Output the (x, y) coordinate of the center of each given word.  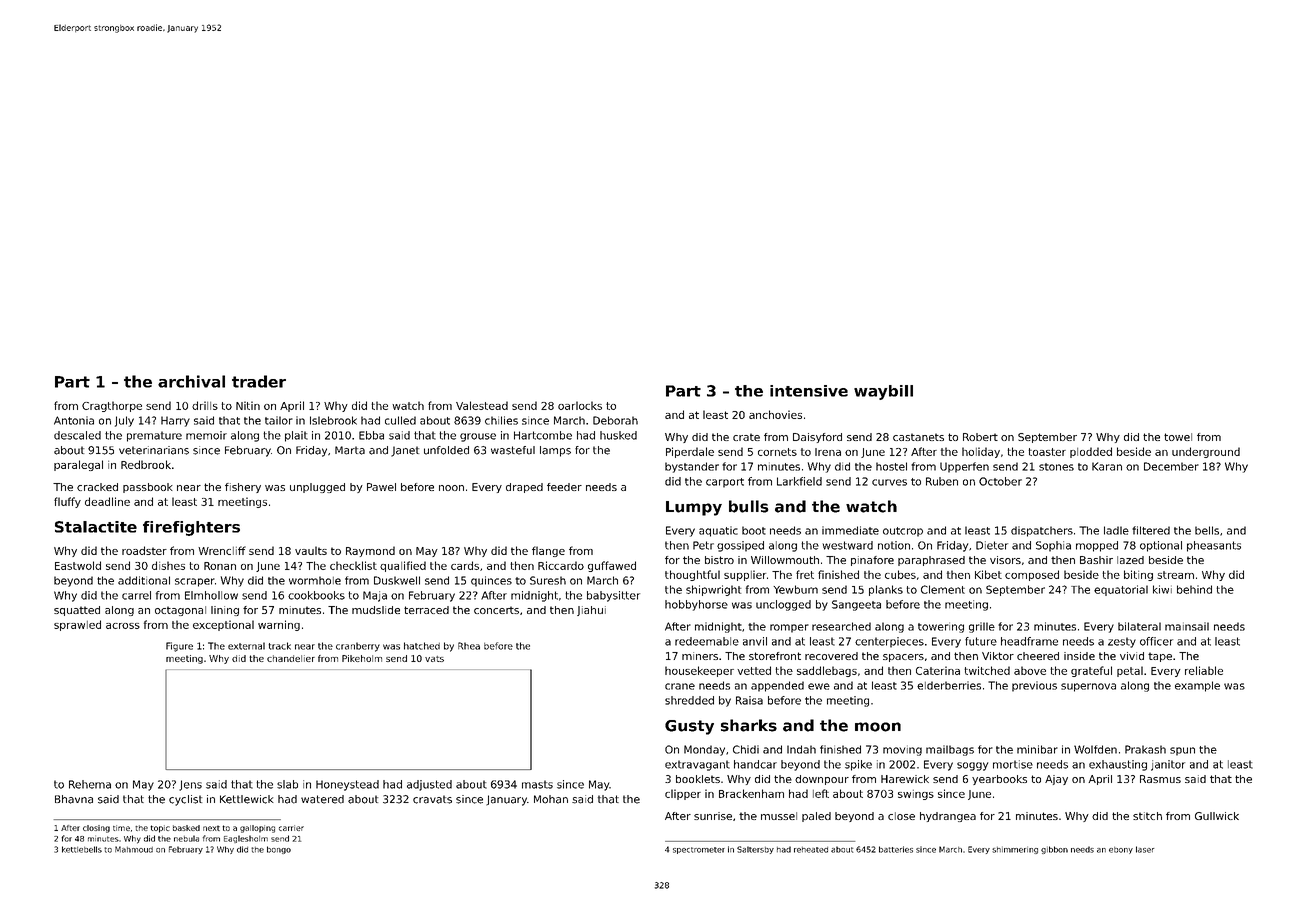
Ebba (371, 435)
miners (700, 656)
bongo (279, 850)
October (1000, 481)
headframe (1029, 641)
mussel (779, 816)
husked (618, 435)
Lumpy (694, 508)
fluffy (67, 502)
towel (1178, 437)
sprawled (77, 625)
